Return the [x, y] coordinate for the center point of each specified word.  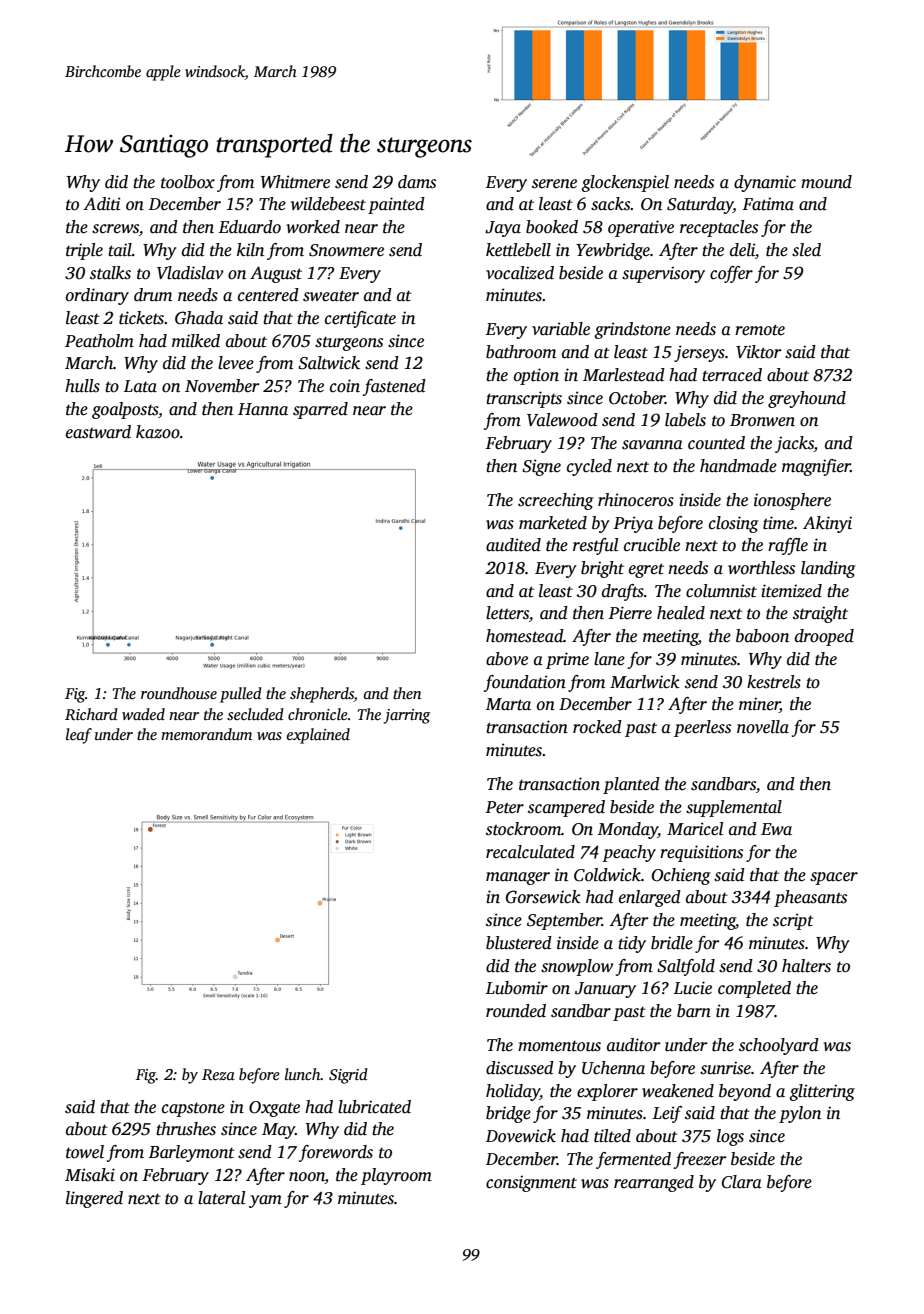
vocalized [520, 273]
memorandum [206, 734]
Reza [218, 1074]
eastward [98, 432]
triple [84, 251]
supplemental [734, 808]
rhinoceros [636, 500]
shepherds [322, 695]
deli [742, 250]
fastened [394, 387]
